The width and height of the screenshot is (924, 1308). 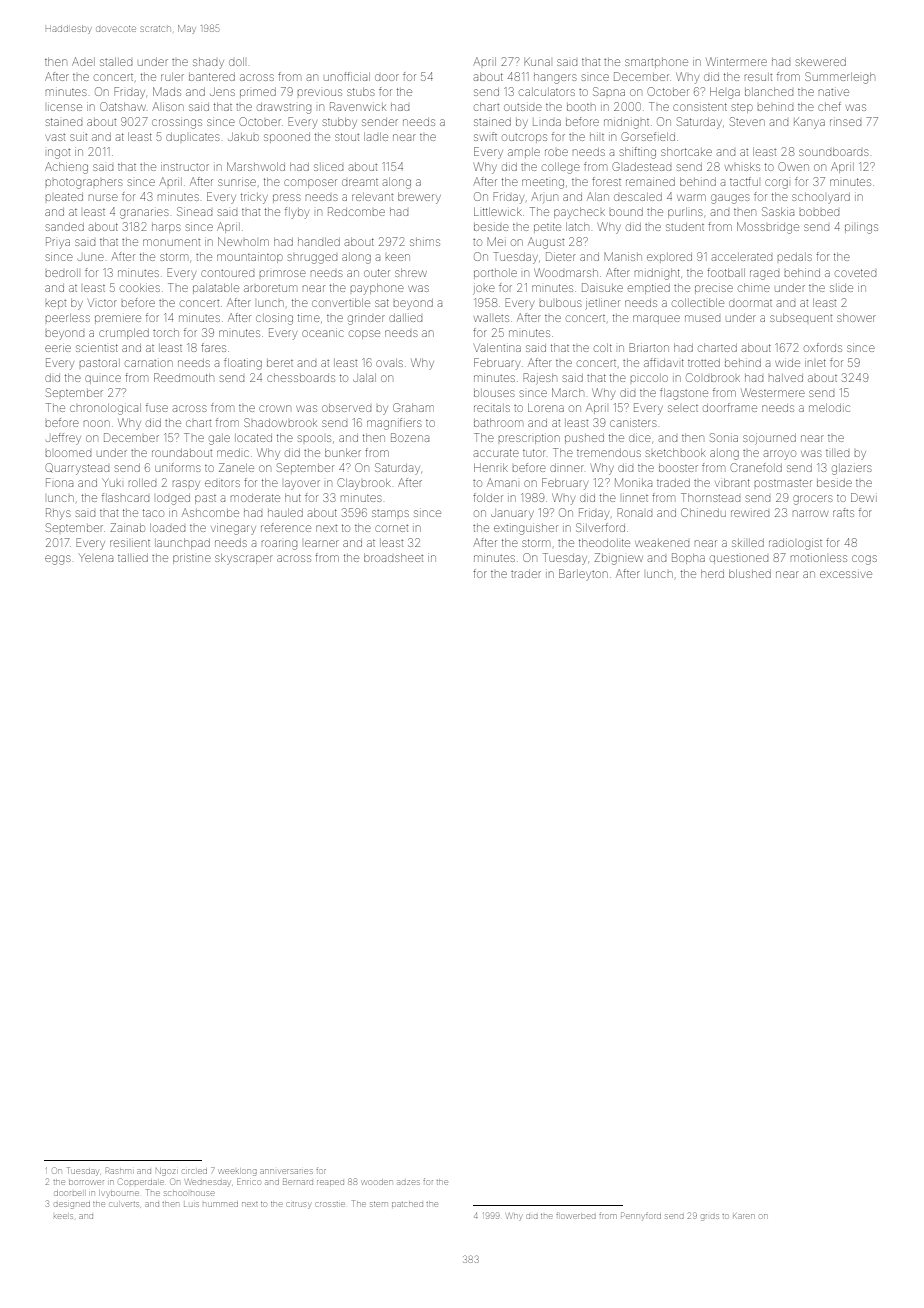 What do you see at coordinates (194, 211) in the screenshot?
I see `Sinead` at bounding box center [194, 211].
